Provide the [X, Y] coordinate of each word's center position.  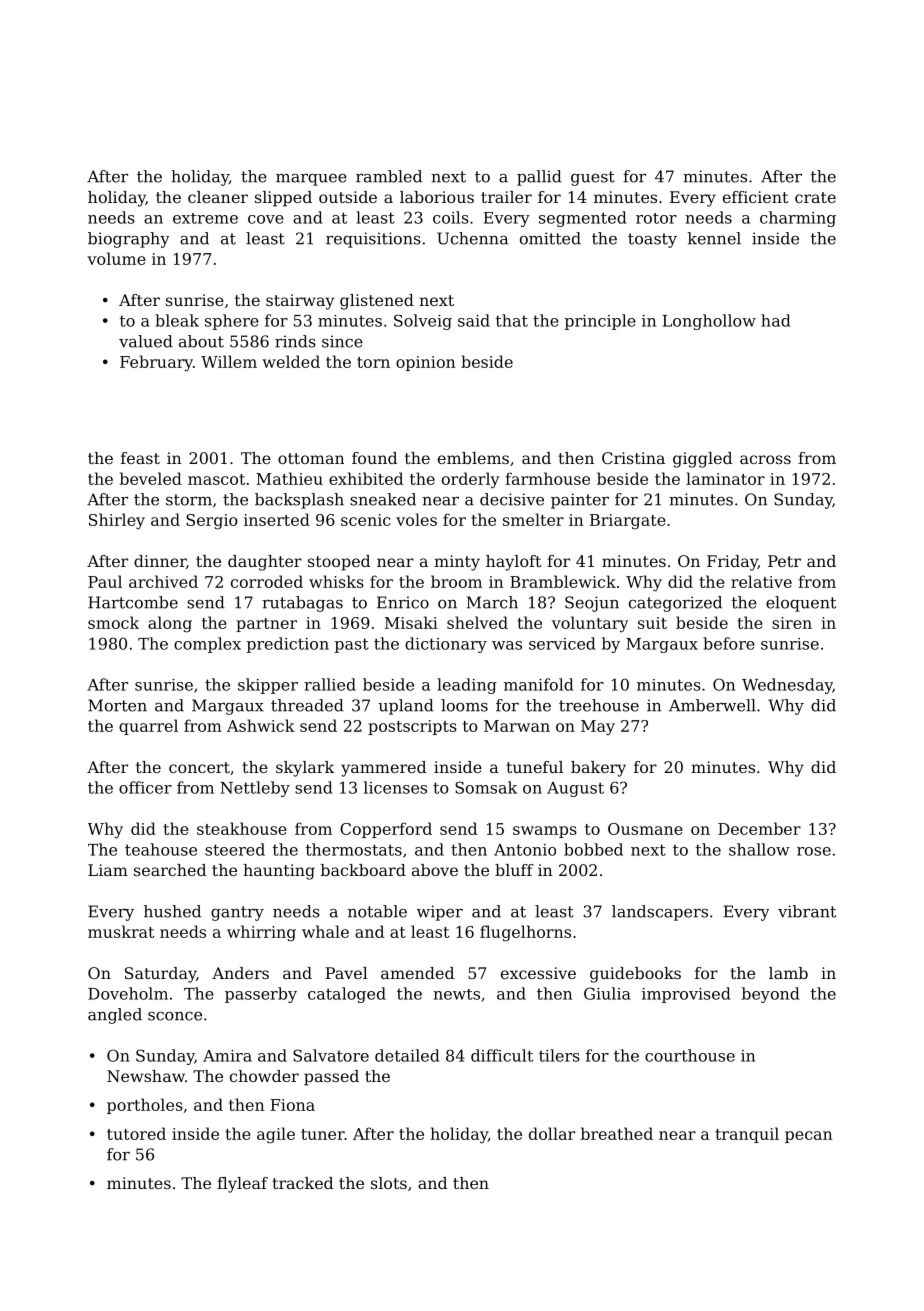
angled [115, 1016]
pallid [539, 178]
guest [593, 178]
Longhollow [709, 322]
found [374, 458]
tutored [136, 1133]
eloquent [801, 604]
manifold [539, 684]
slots [389, 1183]
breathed [617, 1133]
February [156, 363]
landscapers [660, 913]
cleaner [218, 197]
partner [266, 625]
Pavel [346, 973]
